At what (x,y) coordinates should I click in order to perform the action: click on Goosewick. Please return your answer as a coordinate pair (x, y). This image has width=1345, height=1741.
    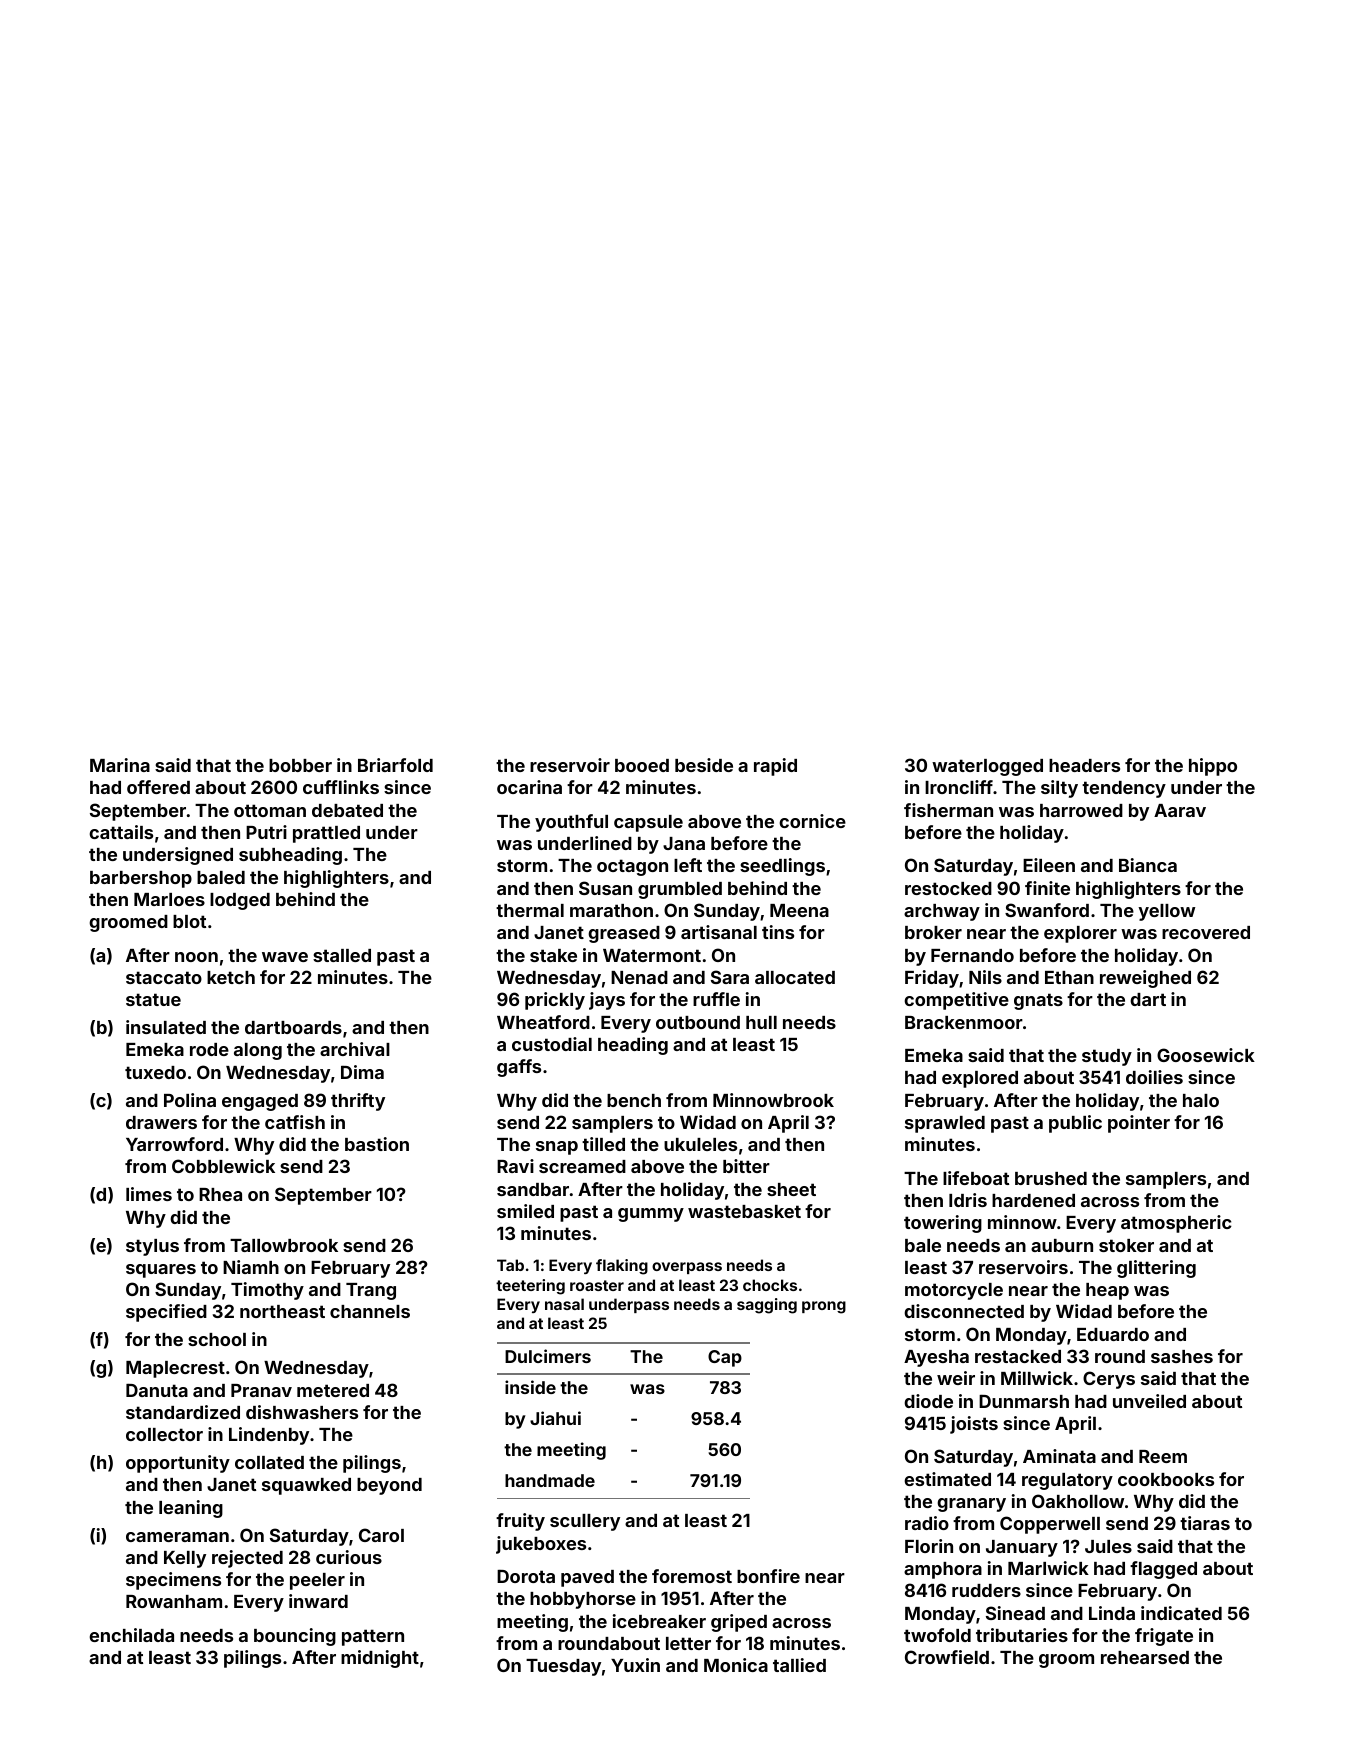
    Looking at the image, I should click on (1206, 1055).
